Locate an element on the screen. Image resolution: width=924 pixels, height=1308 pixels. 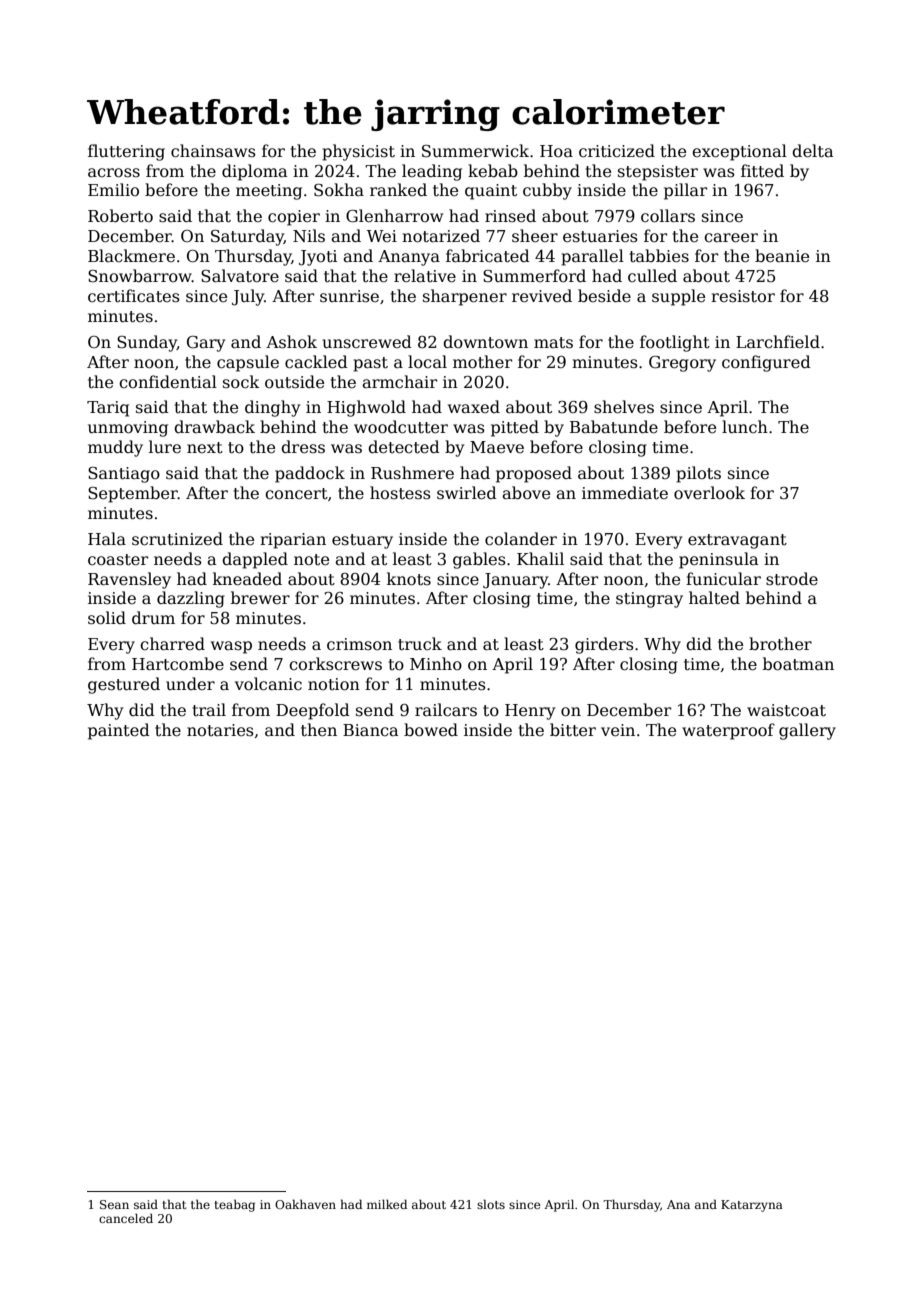
Sean is located at coordinates (114, 1204).
